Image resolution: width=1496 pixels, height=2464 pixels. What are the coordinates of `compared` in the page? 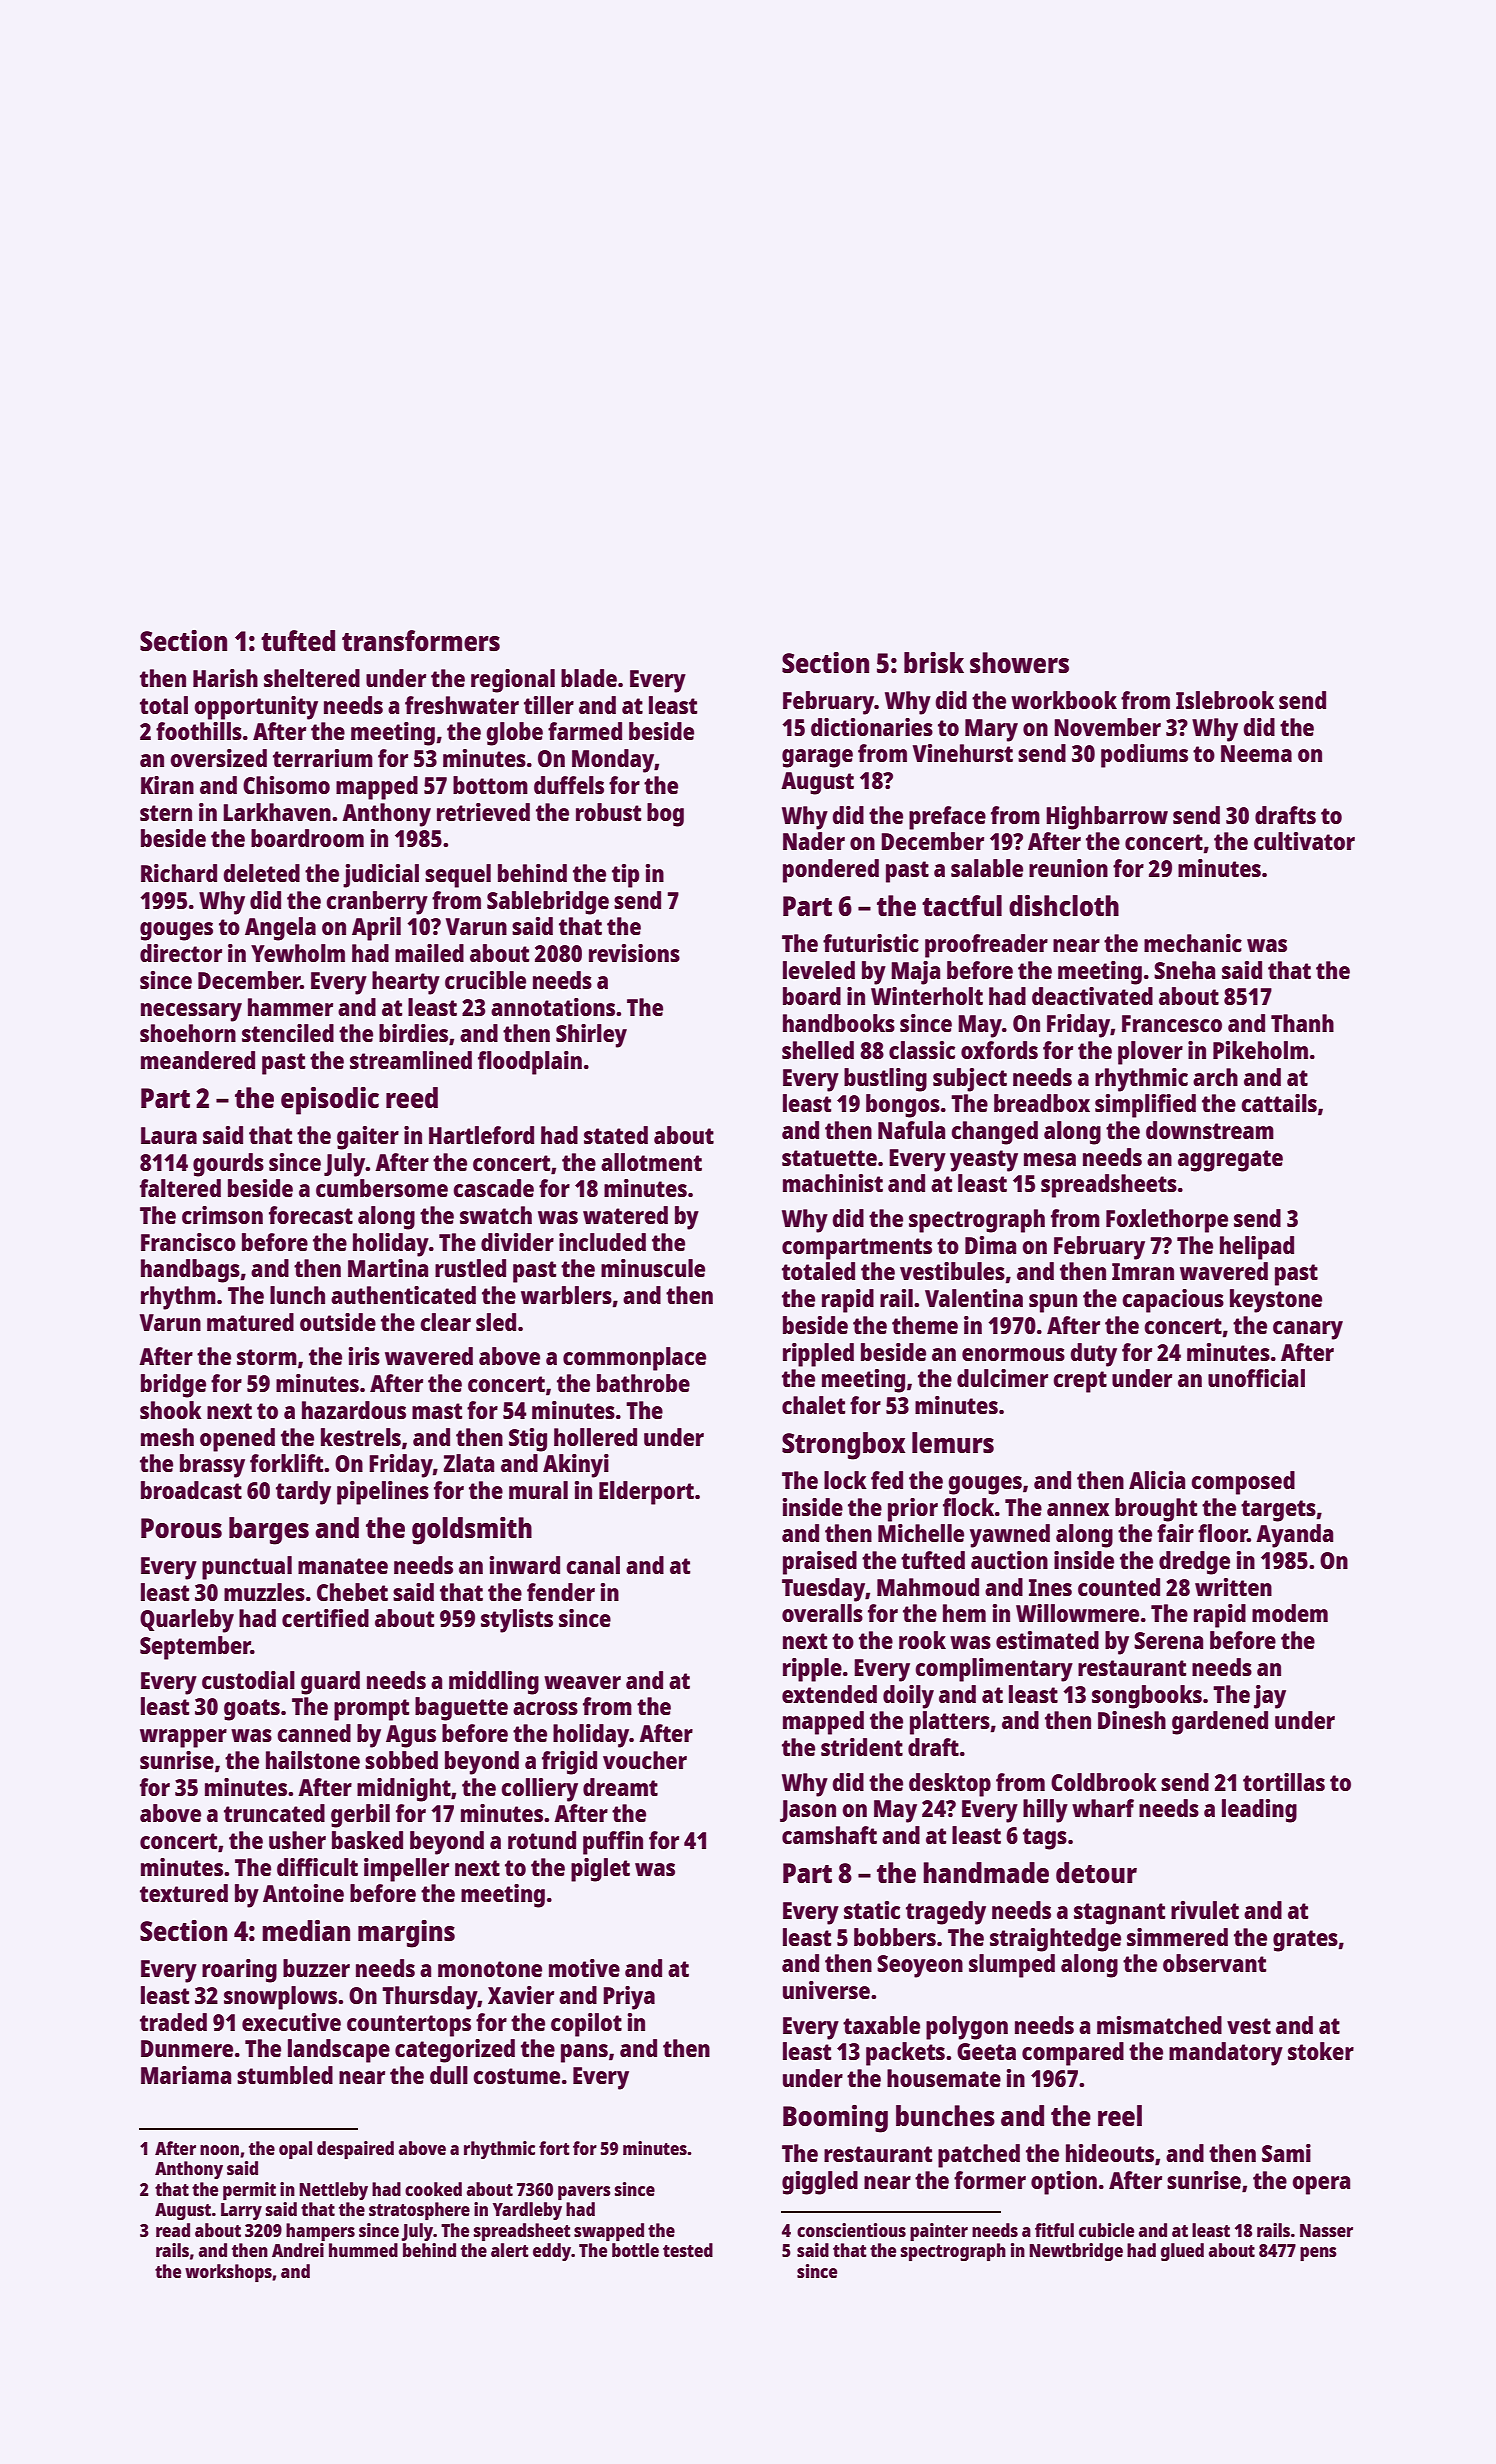 It's located at (1073, 2054).
